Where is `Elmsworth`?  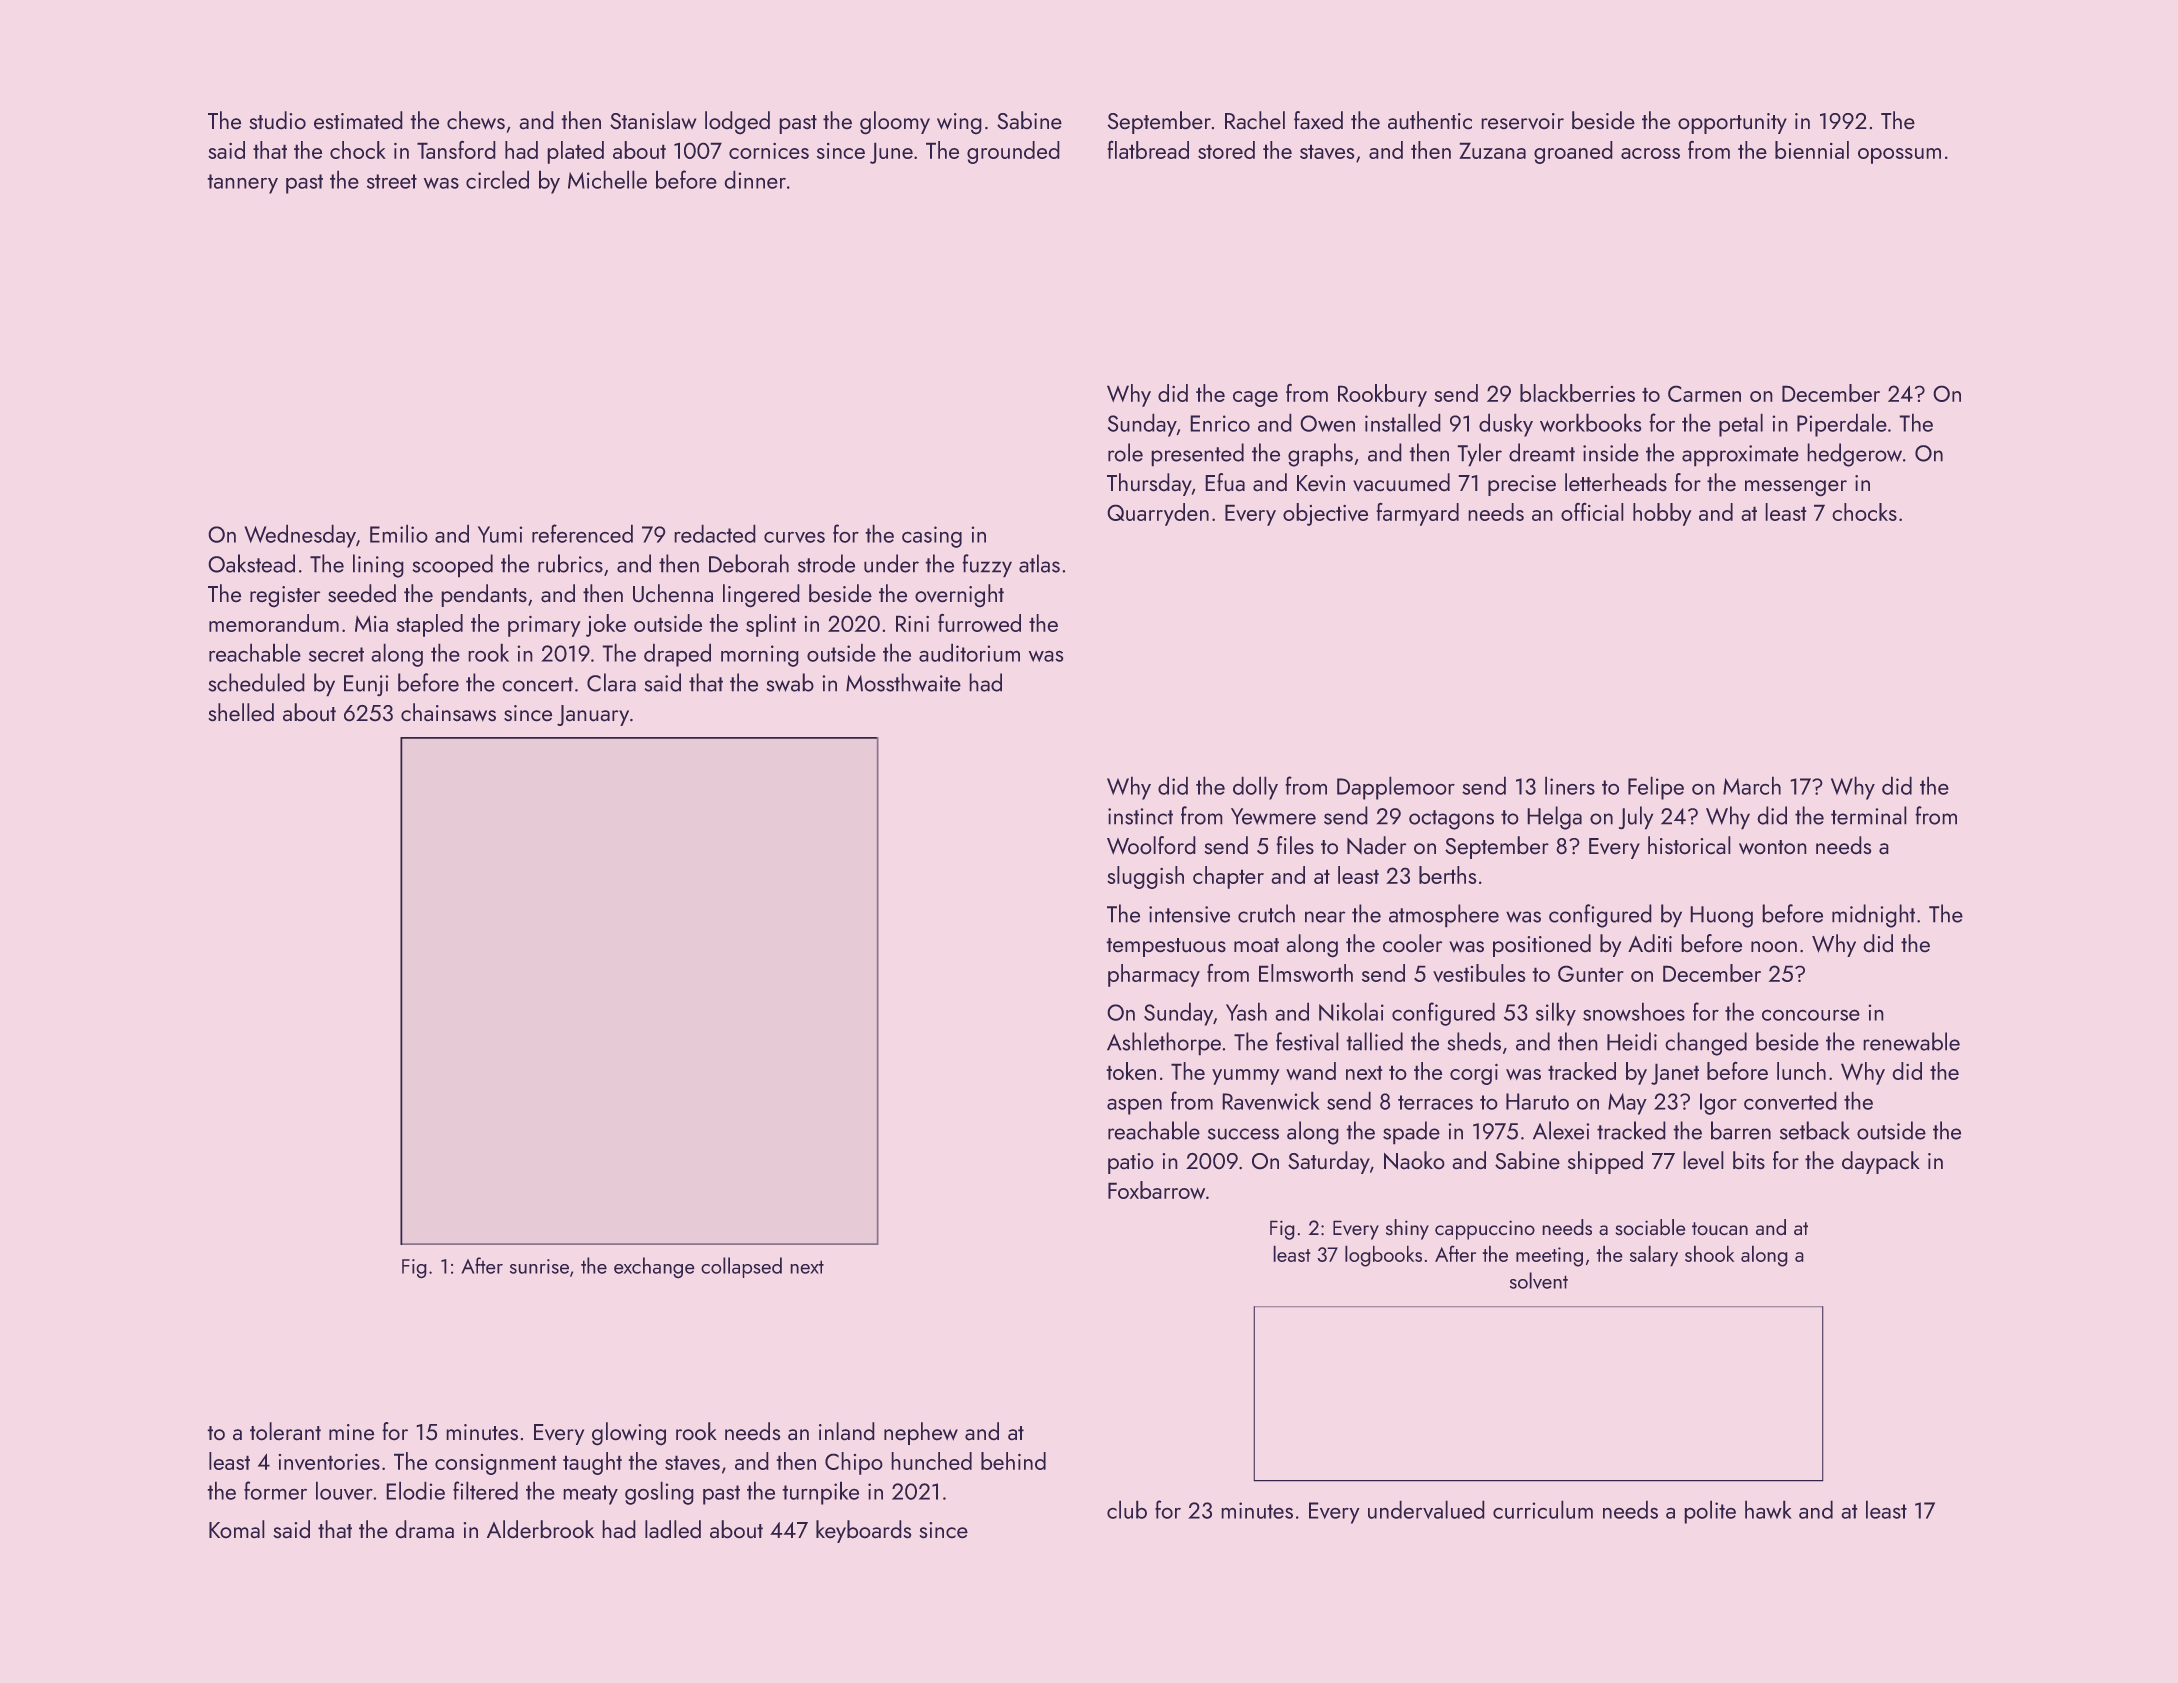 Elmsworth is located at coordinates (1306, 973).
